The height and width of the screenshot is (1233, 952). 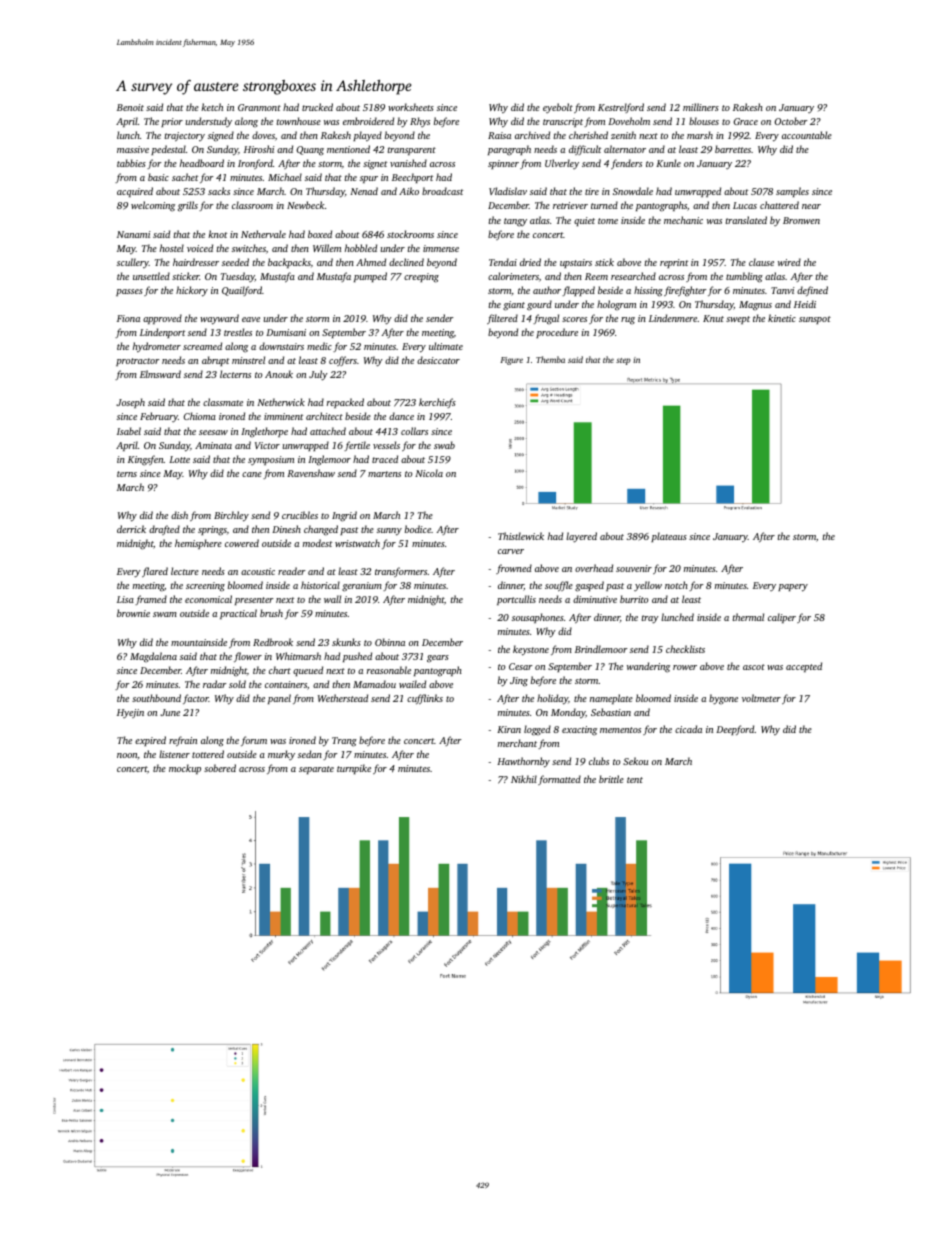 I want to click on difficult, so click(x=585, y=150).
